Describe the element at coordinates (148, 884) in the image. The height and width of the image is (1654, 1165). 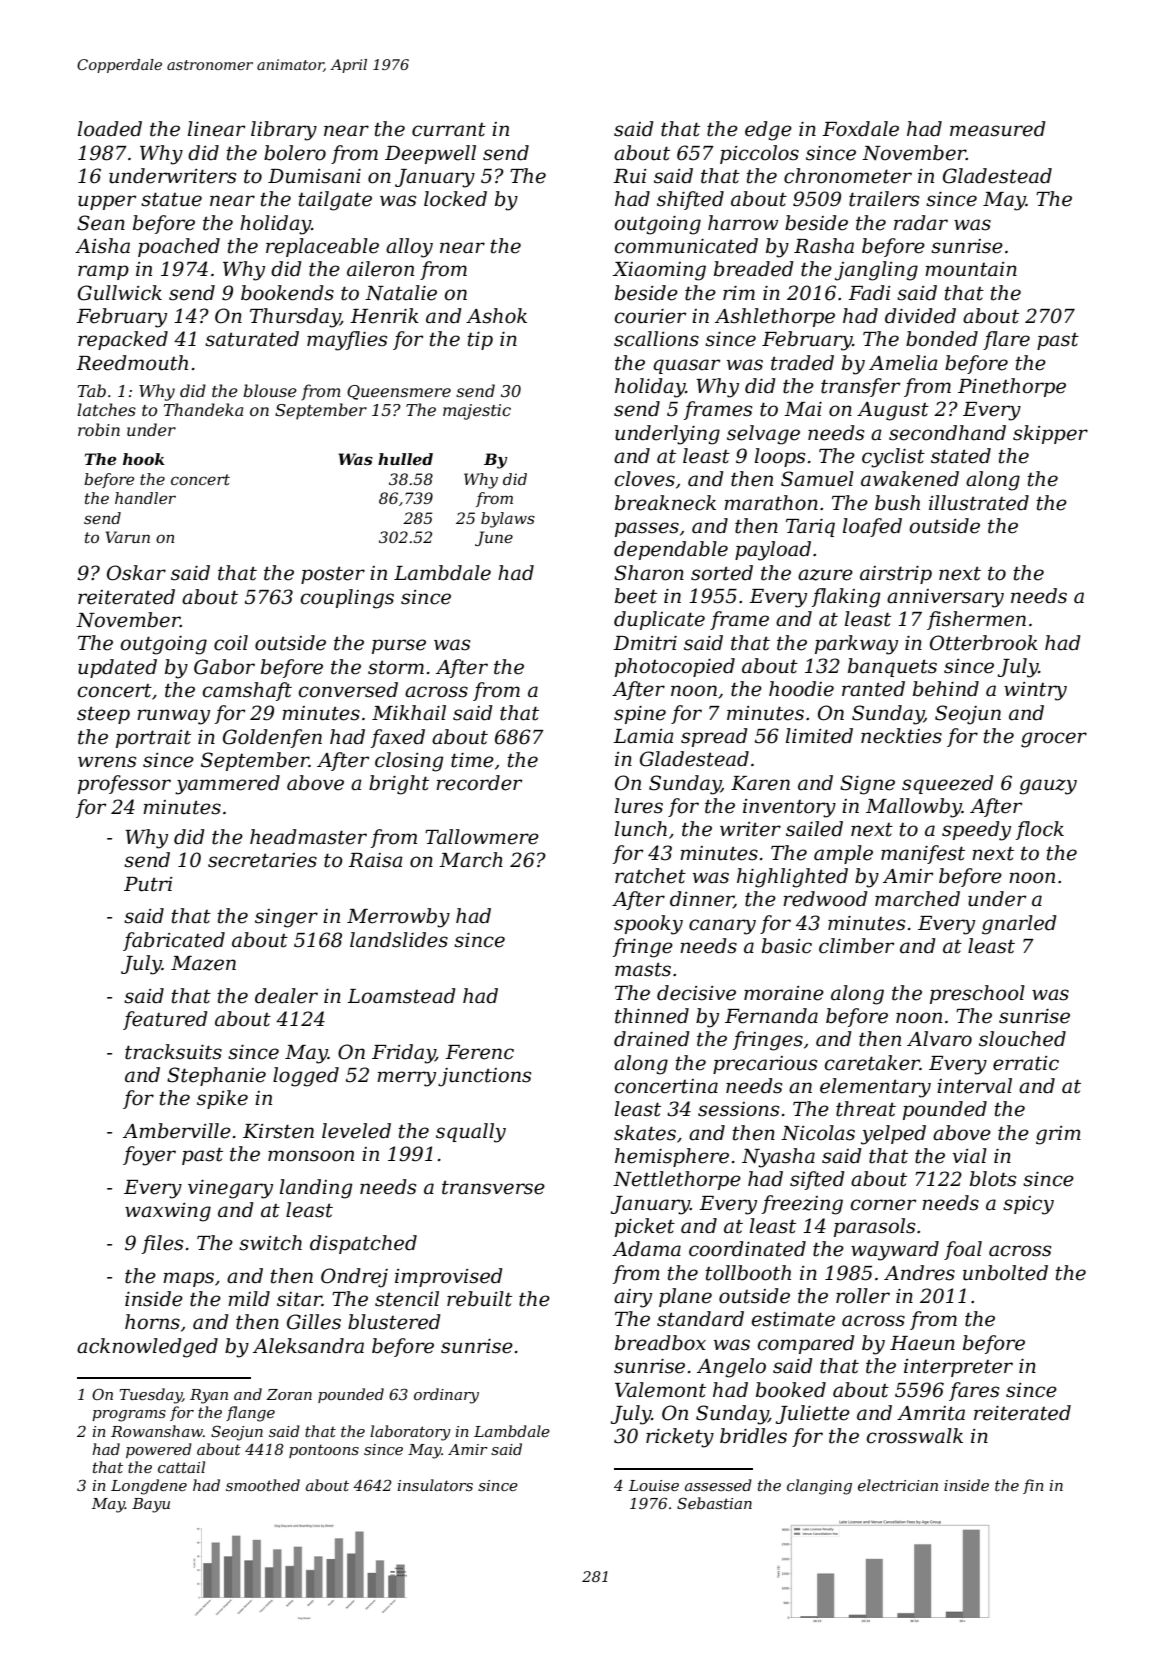
I see `Putri` at that location.
